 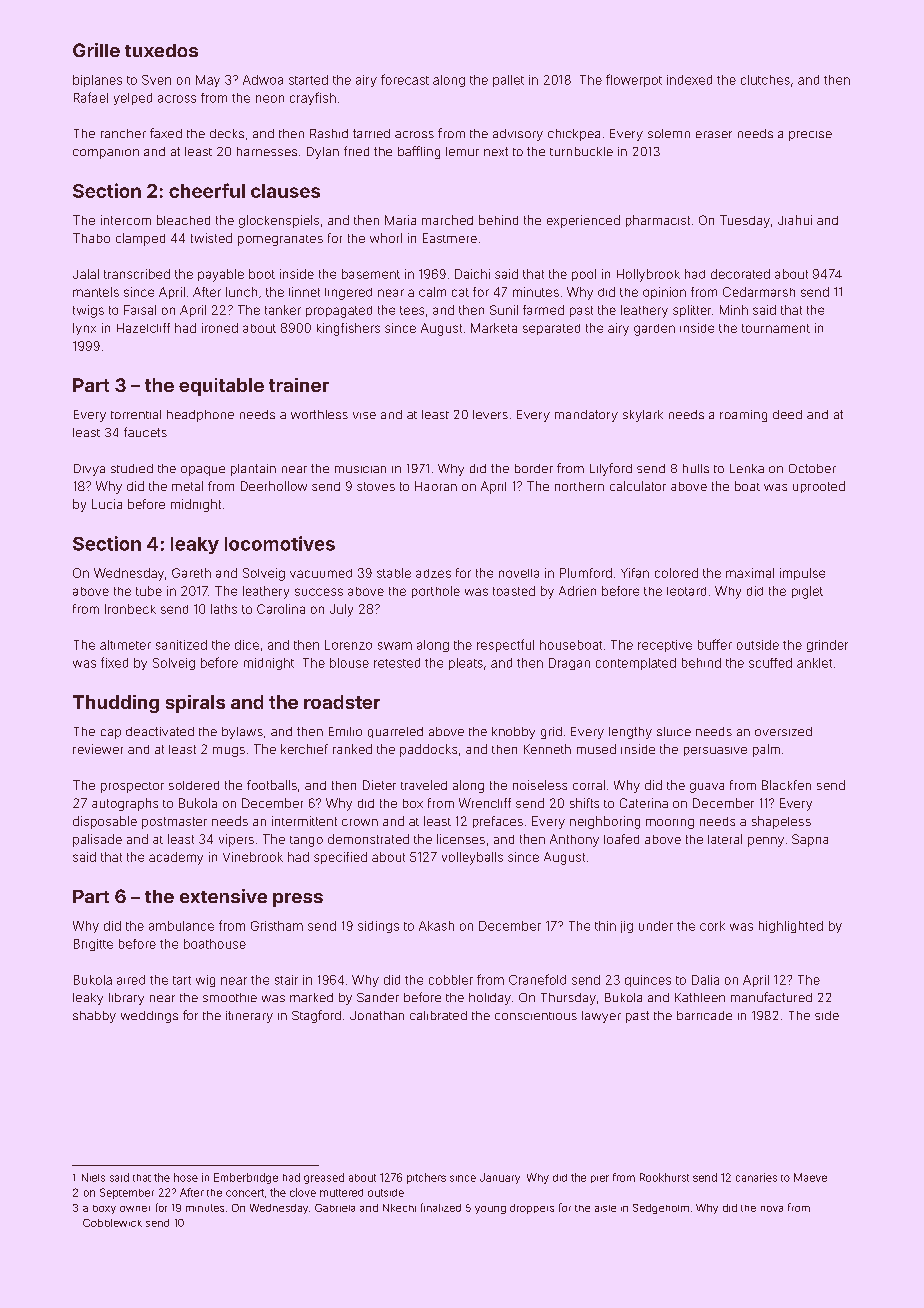 What do you see at coordinates (634, 80) in the screenshot?
I see `flowerpot` at bounding box center [634, 80].
